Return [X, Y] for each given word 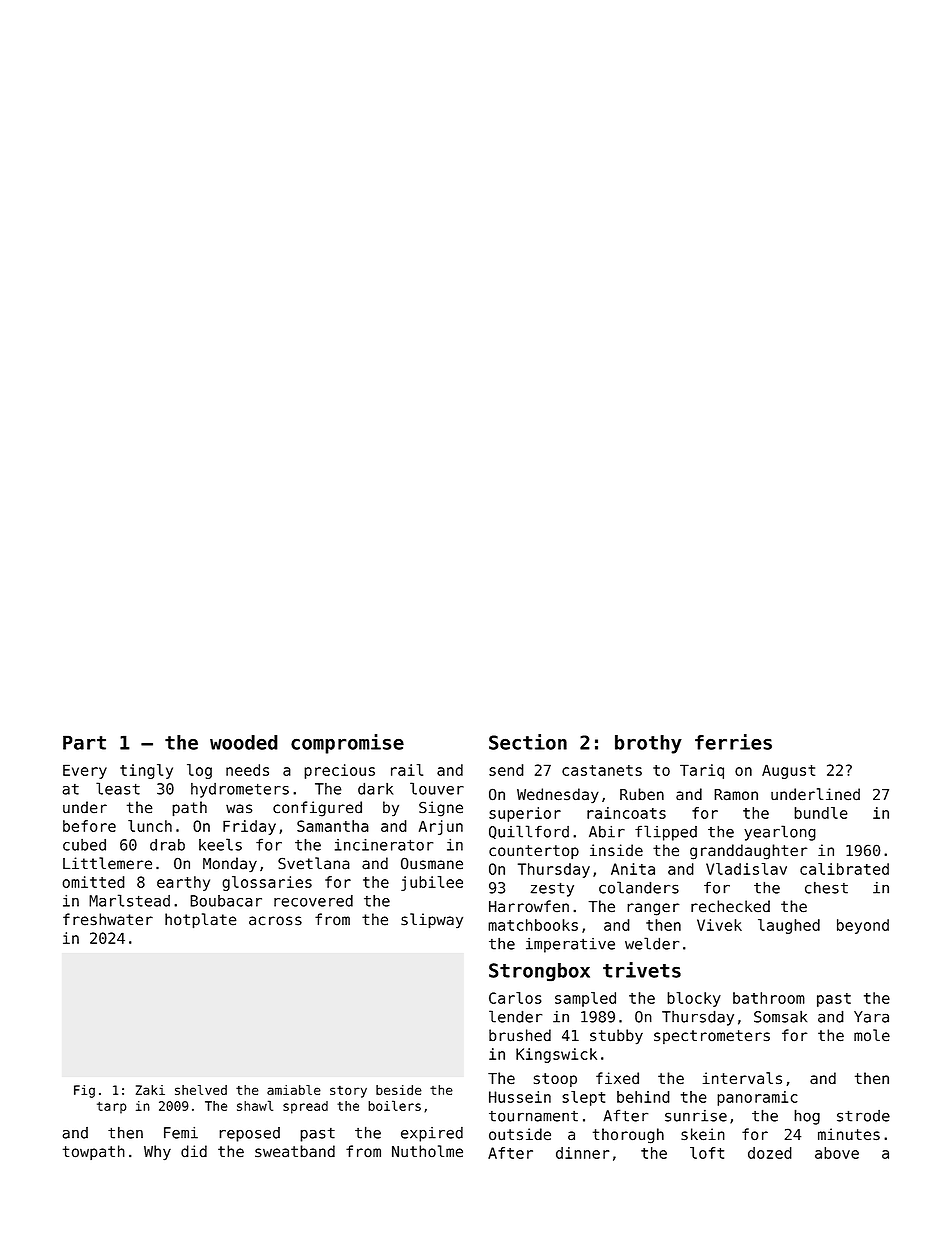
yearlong [780, 833]
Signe [441, 809]
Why [157, 1153]
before [89, 826]
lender [515, 1016]
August [788, 771]
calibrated [844, 869]
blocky [694, 999]
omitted [93, 882]
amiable [294, 1090]
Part [84, 742]
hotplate [201, 921]
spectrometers [712, 1037]
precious [339, 771]
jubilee [432, 883]
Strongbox [539, 972]
